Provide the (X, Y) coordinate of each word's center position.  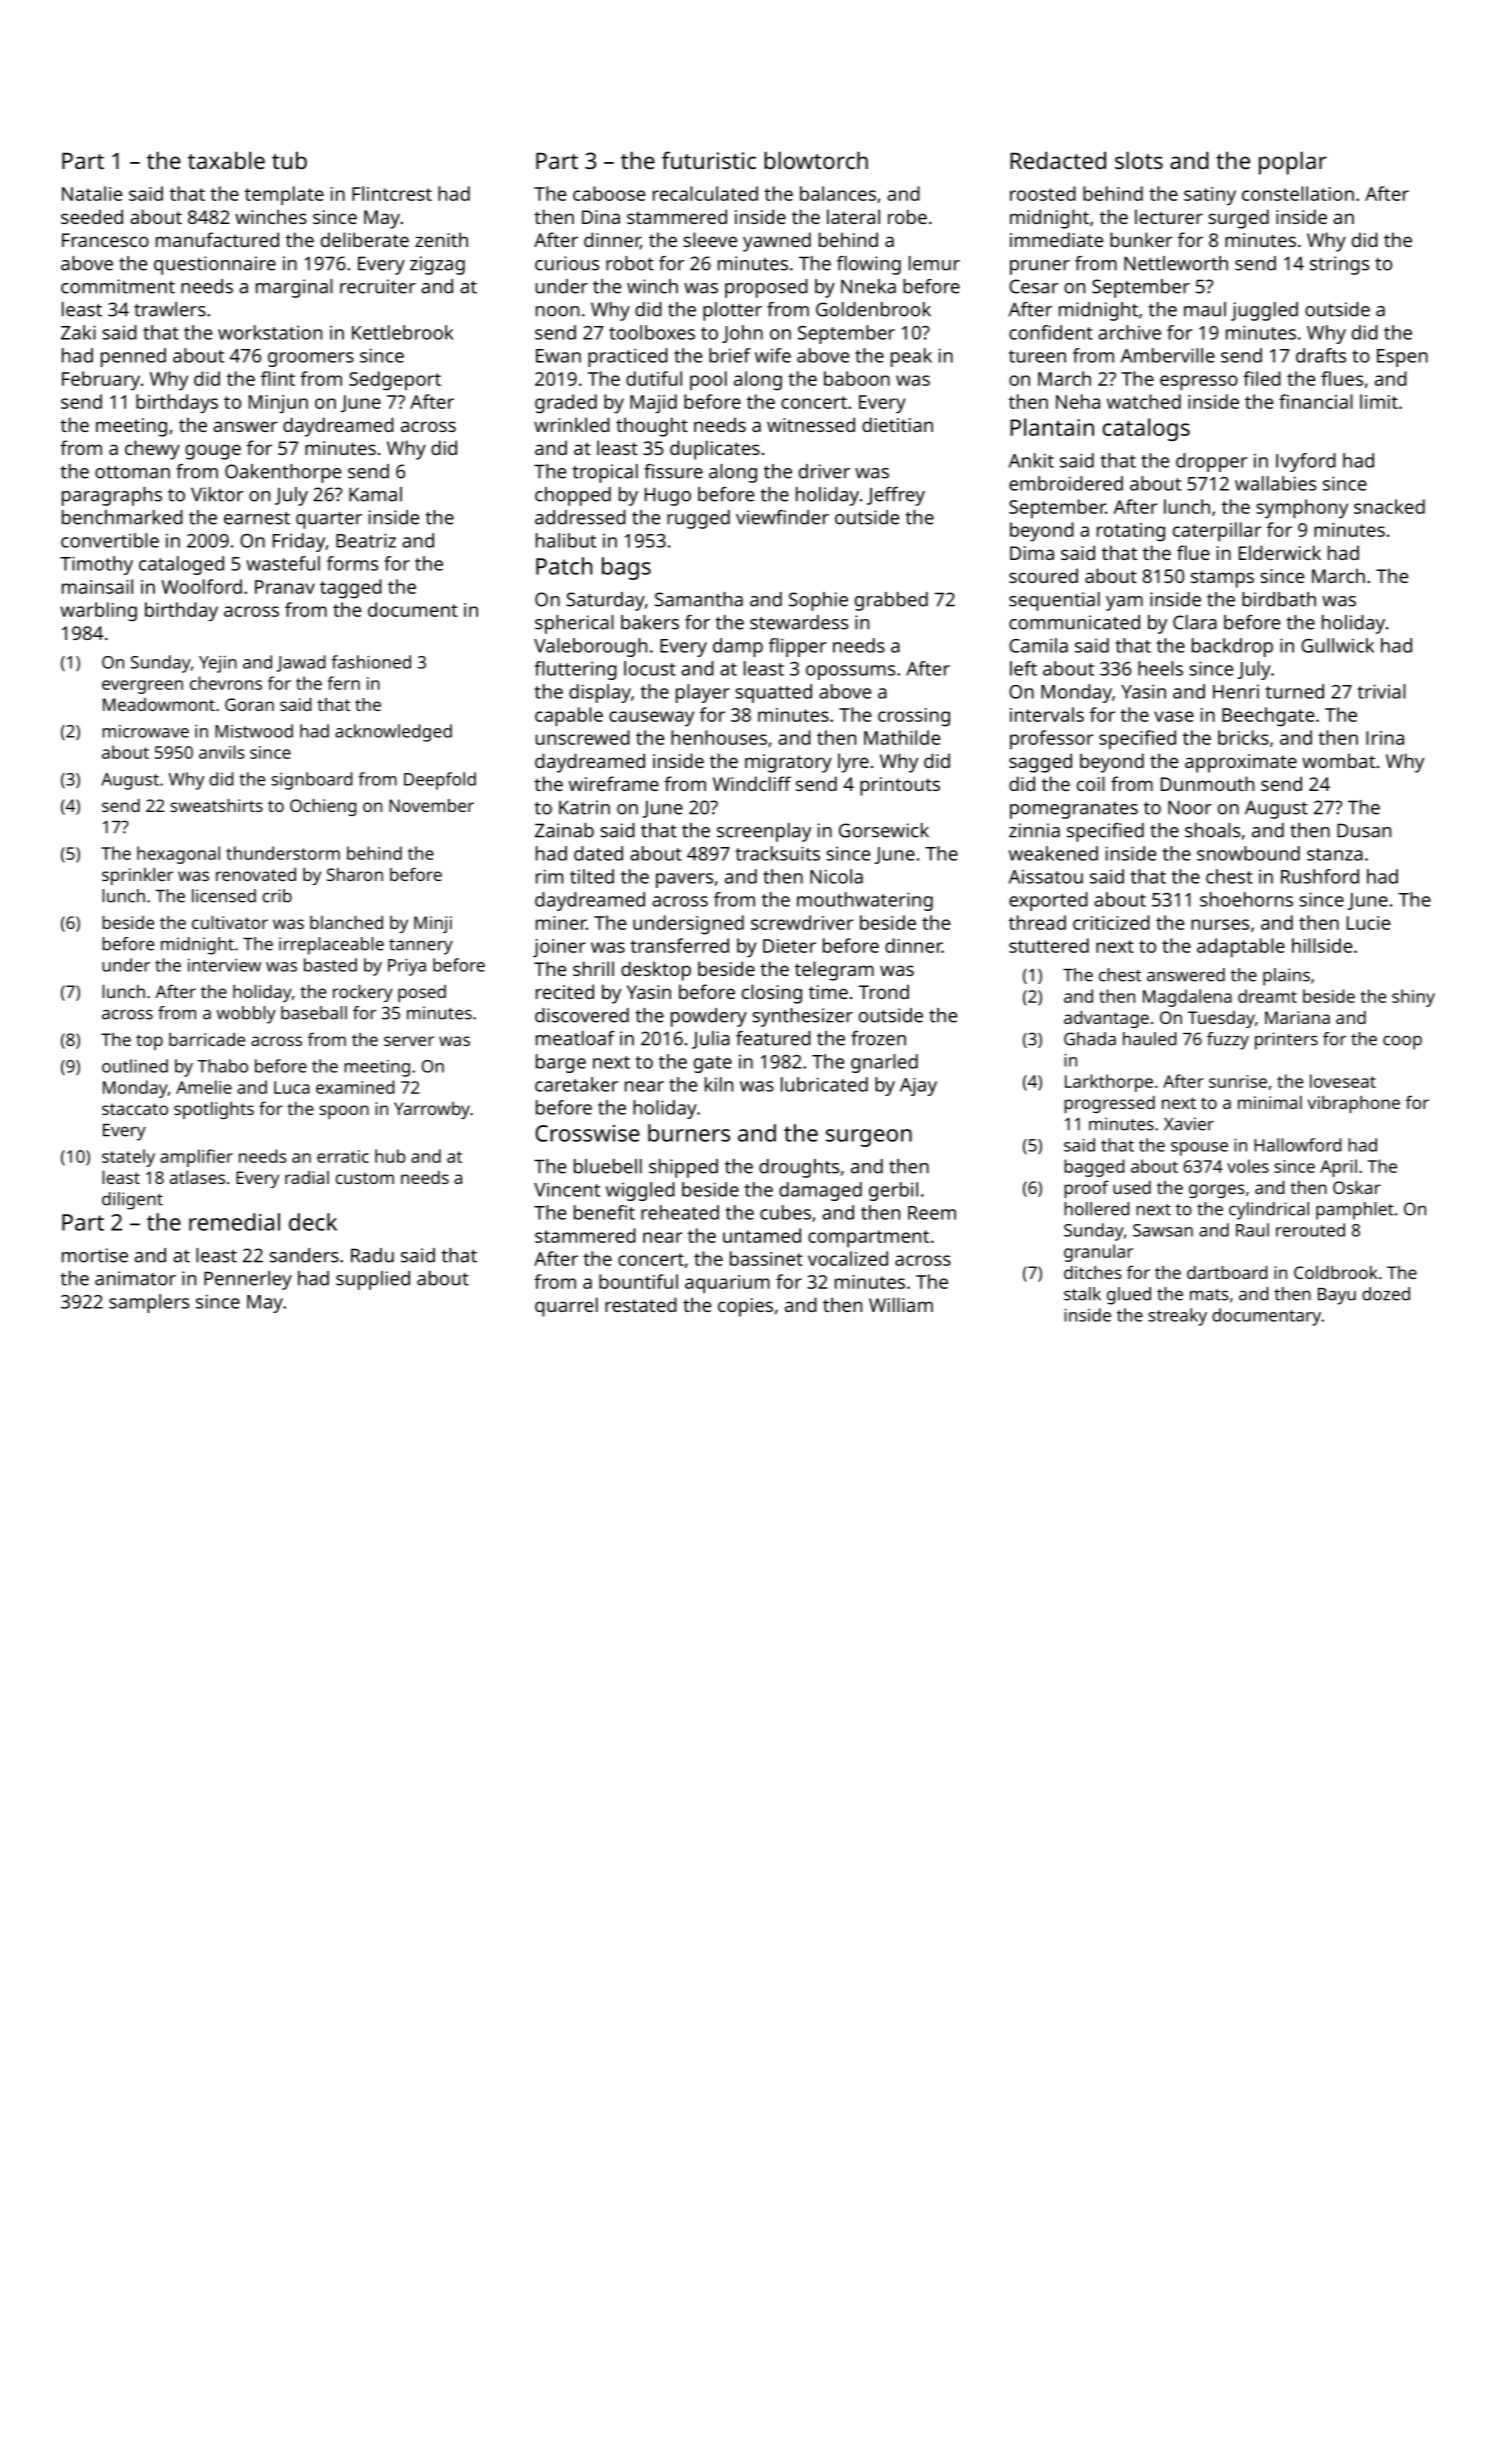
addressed (580, 517)
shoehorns (1246, 899)
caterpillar (1217, 532)
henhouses (719, 737)
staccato (135, 1109)
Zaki (78, 332)
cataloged (181, 565)
